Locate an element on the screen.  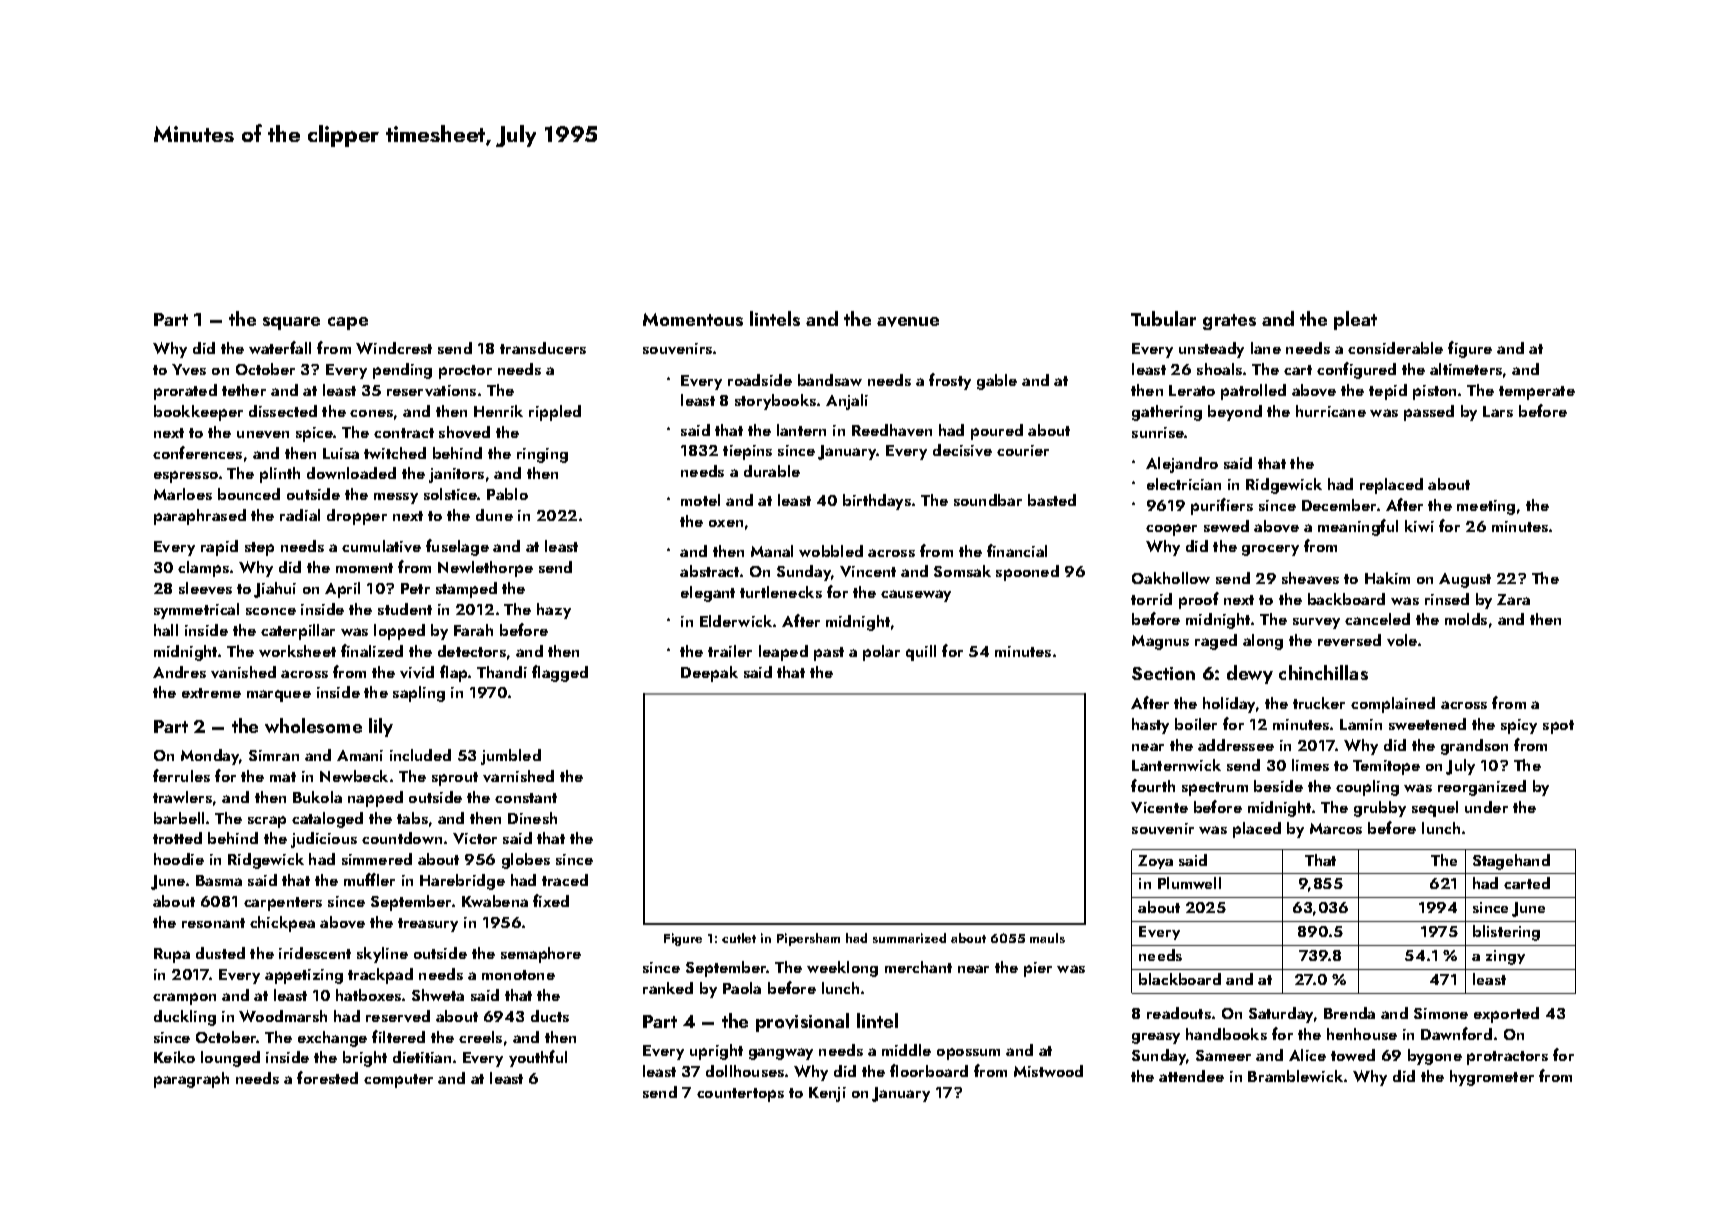
finalized is located at coordinates (372, 650).
